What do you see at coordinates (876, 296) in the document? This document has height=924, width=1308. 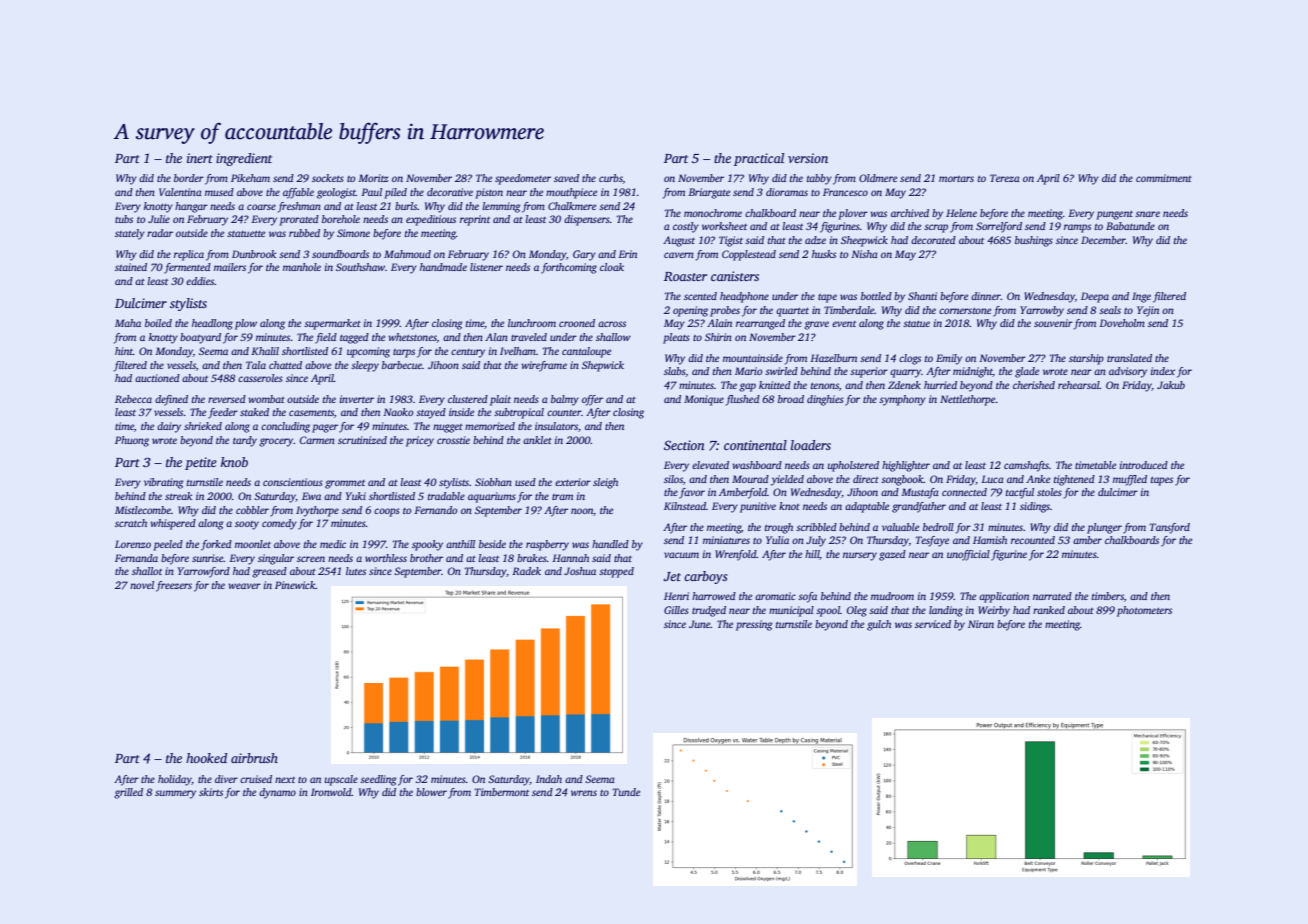 I see `bottled` at bounding box center [876, 296].
